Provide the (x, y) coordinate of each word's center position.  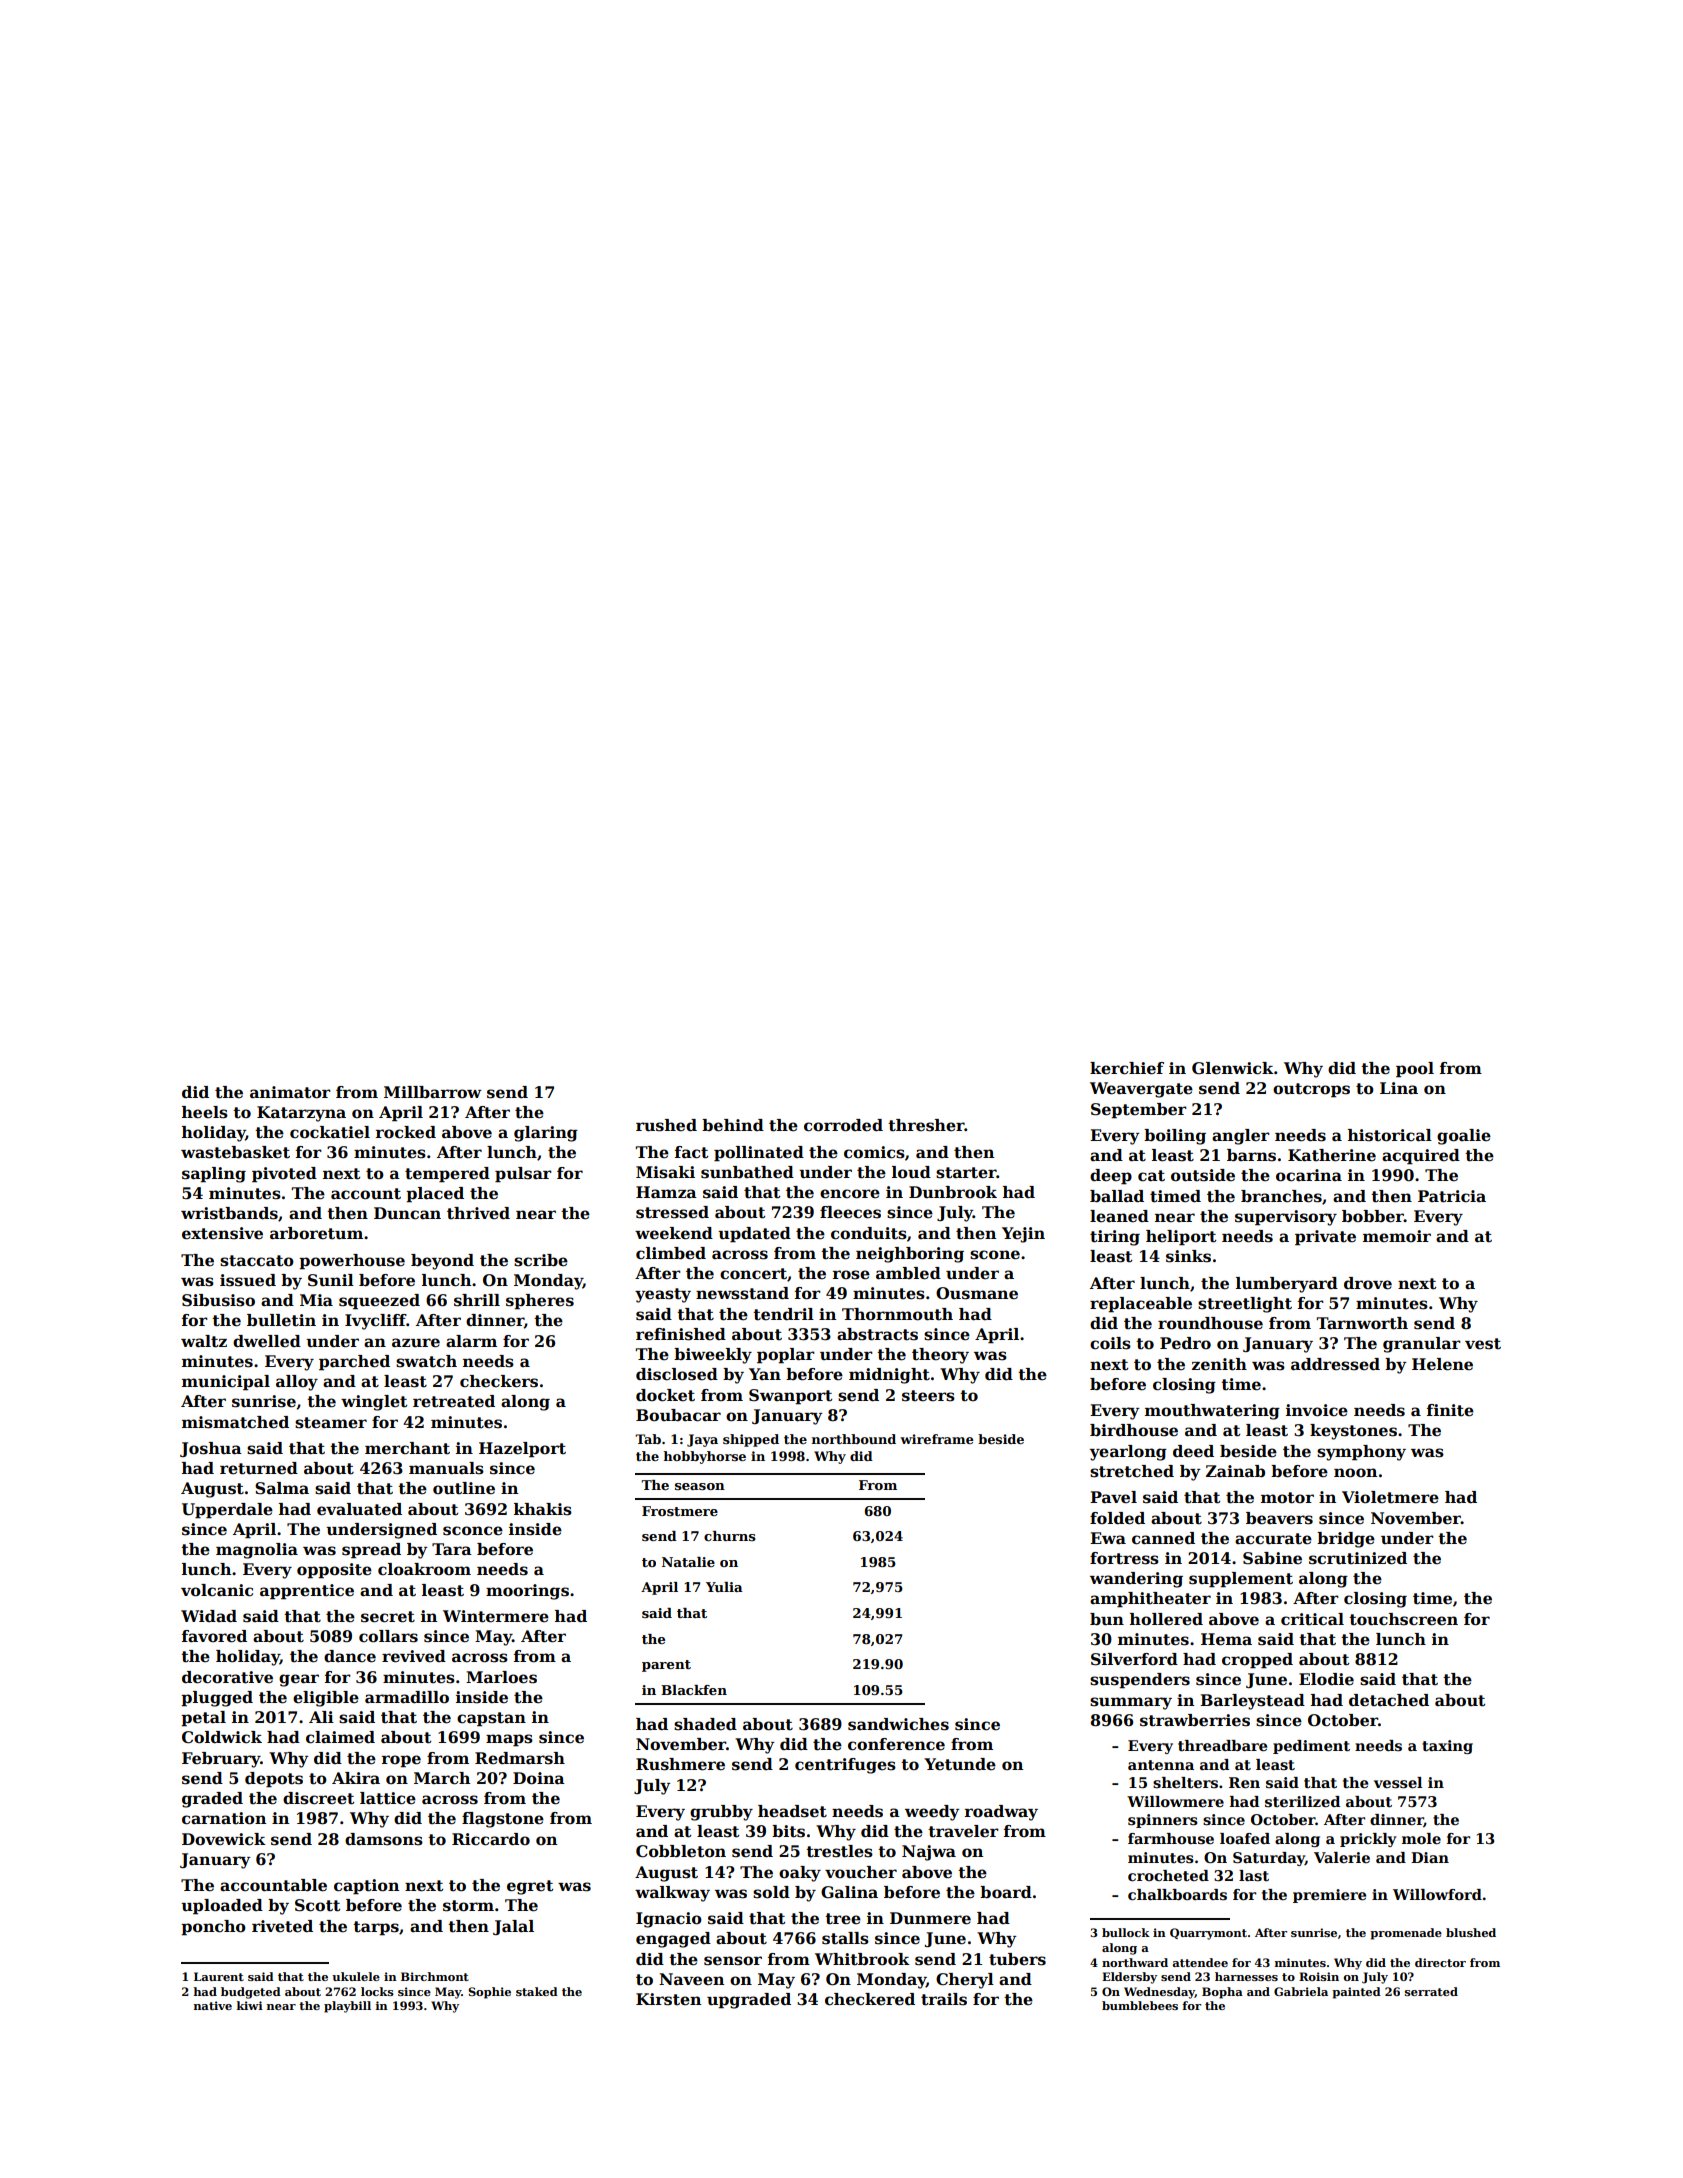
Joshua (211, 1449)
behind (733, 1125)
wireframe (937, 1439)
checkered (870, 1999)
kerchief (1127, 1068)
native (213, 2005)
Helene (1442, 1364)
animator (290, 1092)
